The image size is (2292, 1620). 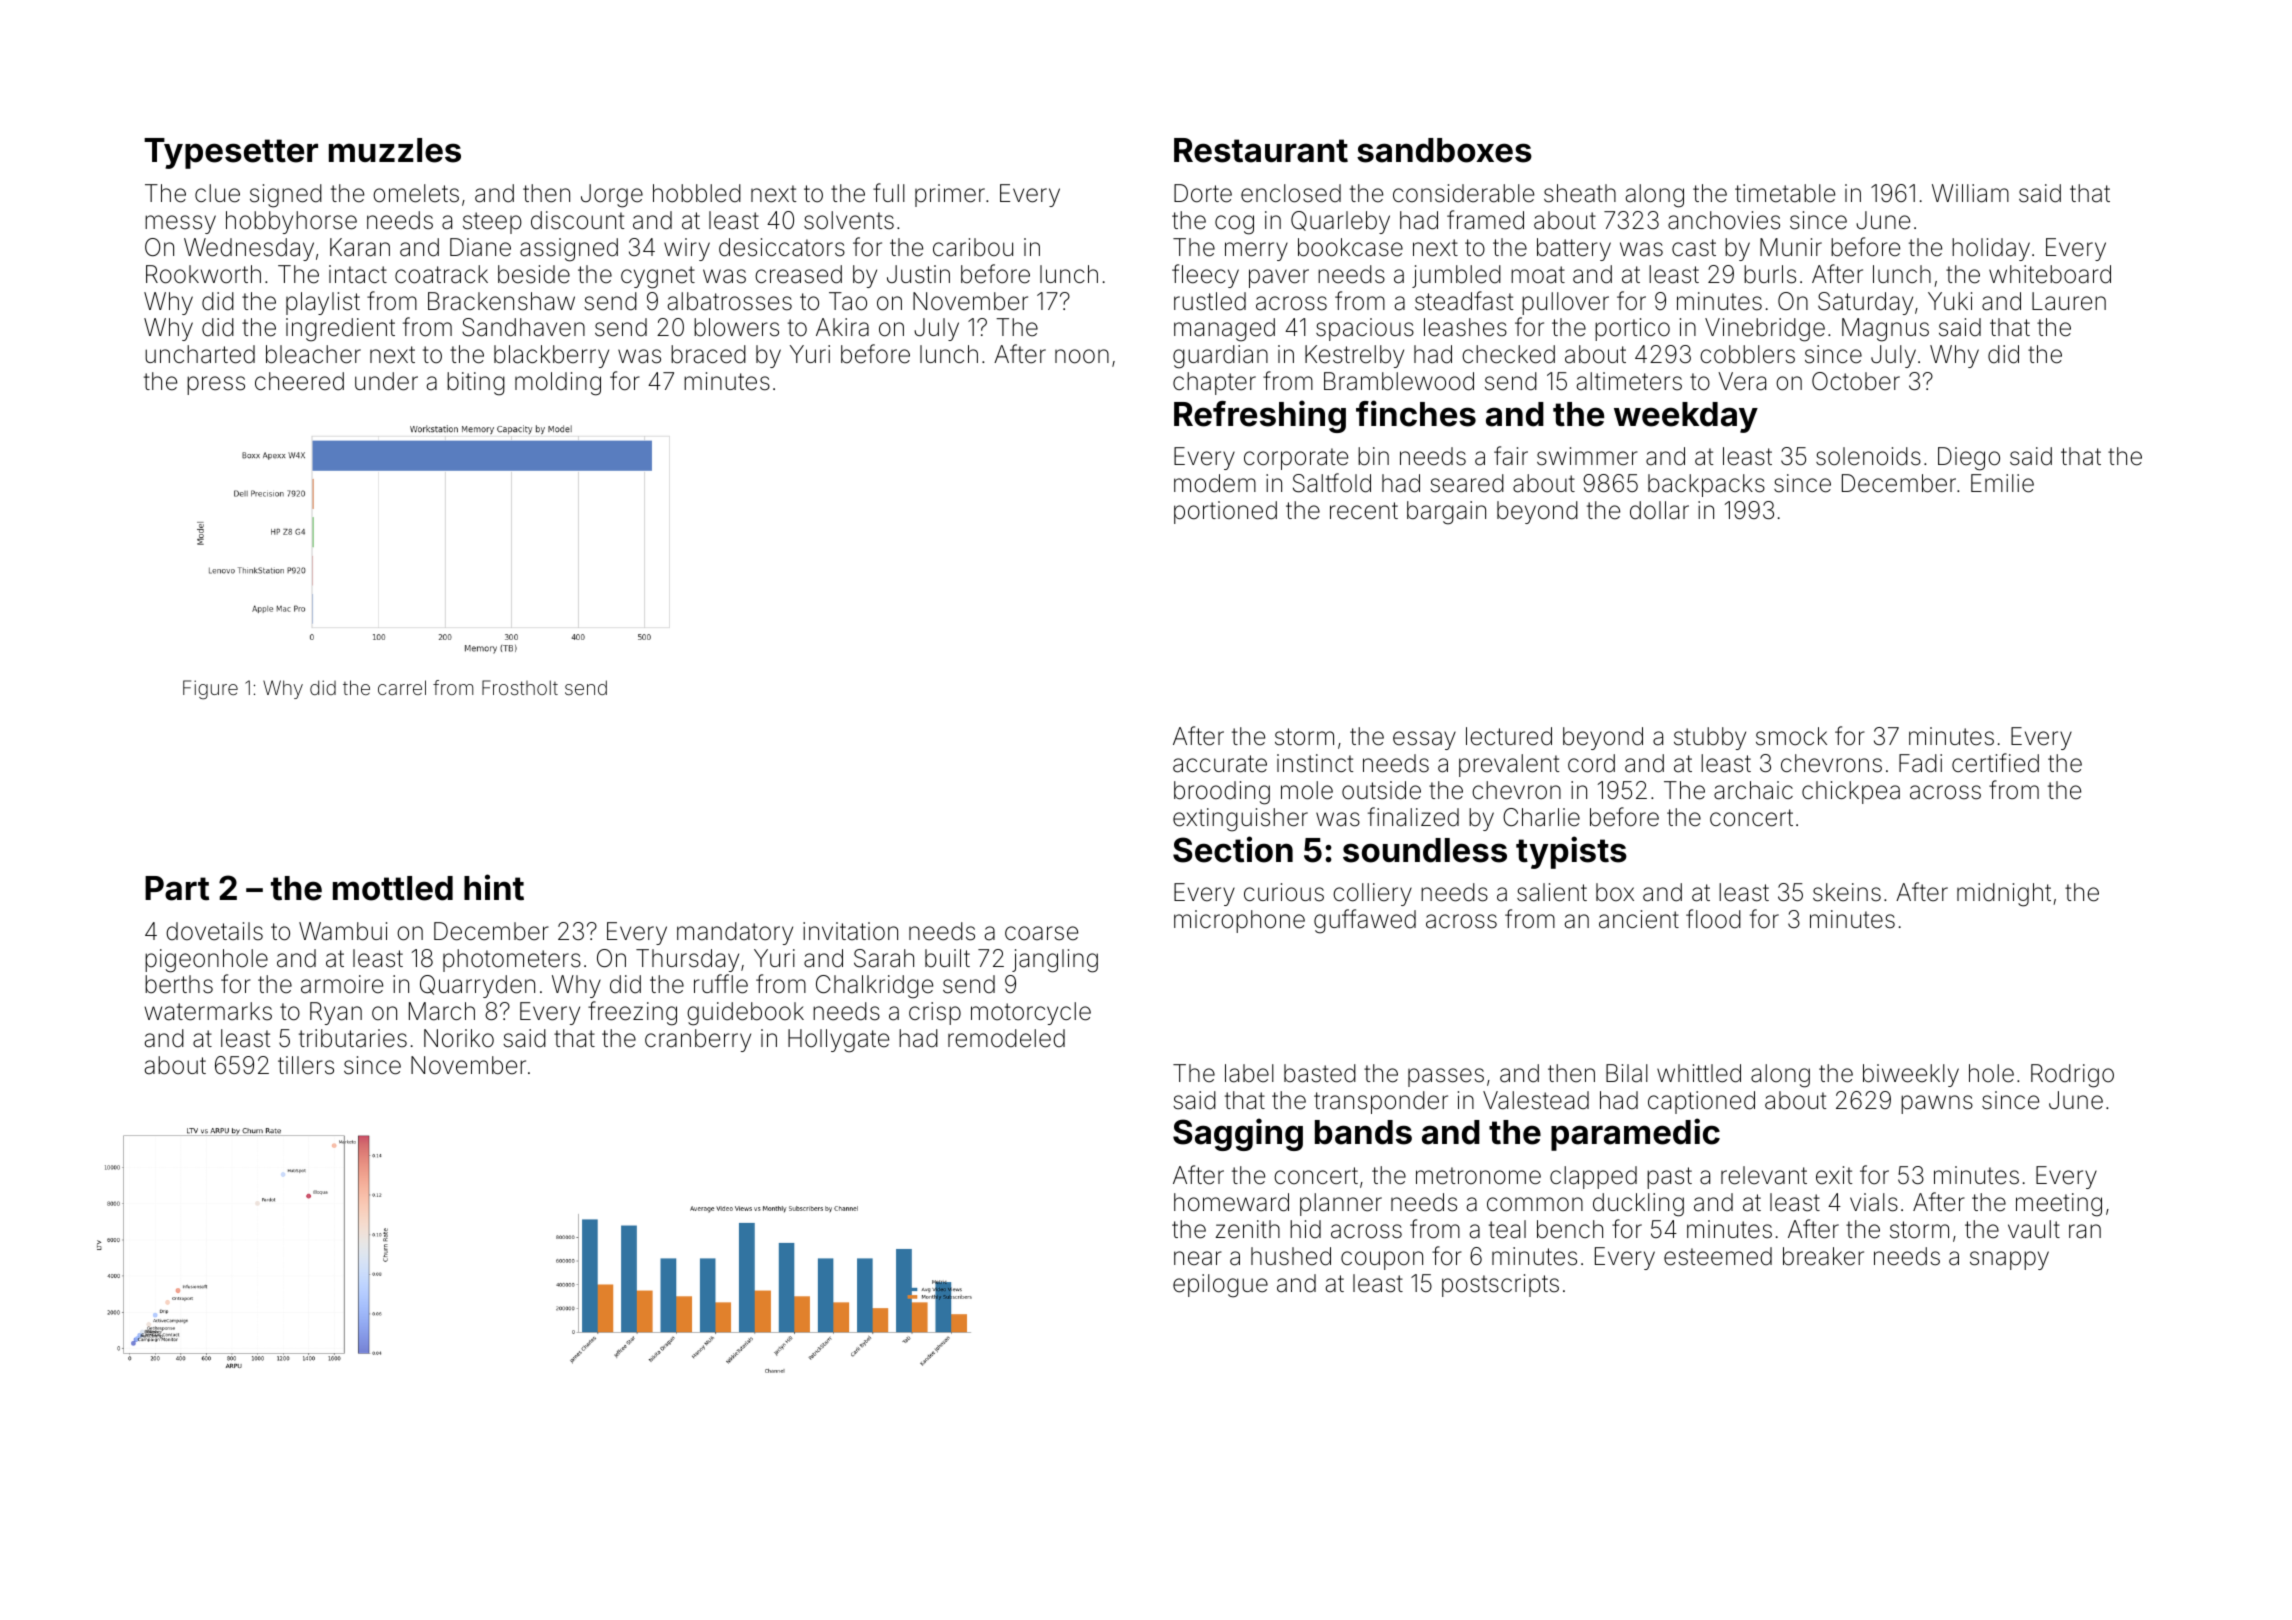 I want to click on enclosed, so click(x=1291, y=193).
